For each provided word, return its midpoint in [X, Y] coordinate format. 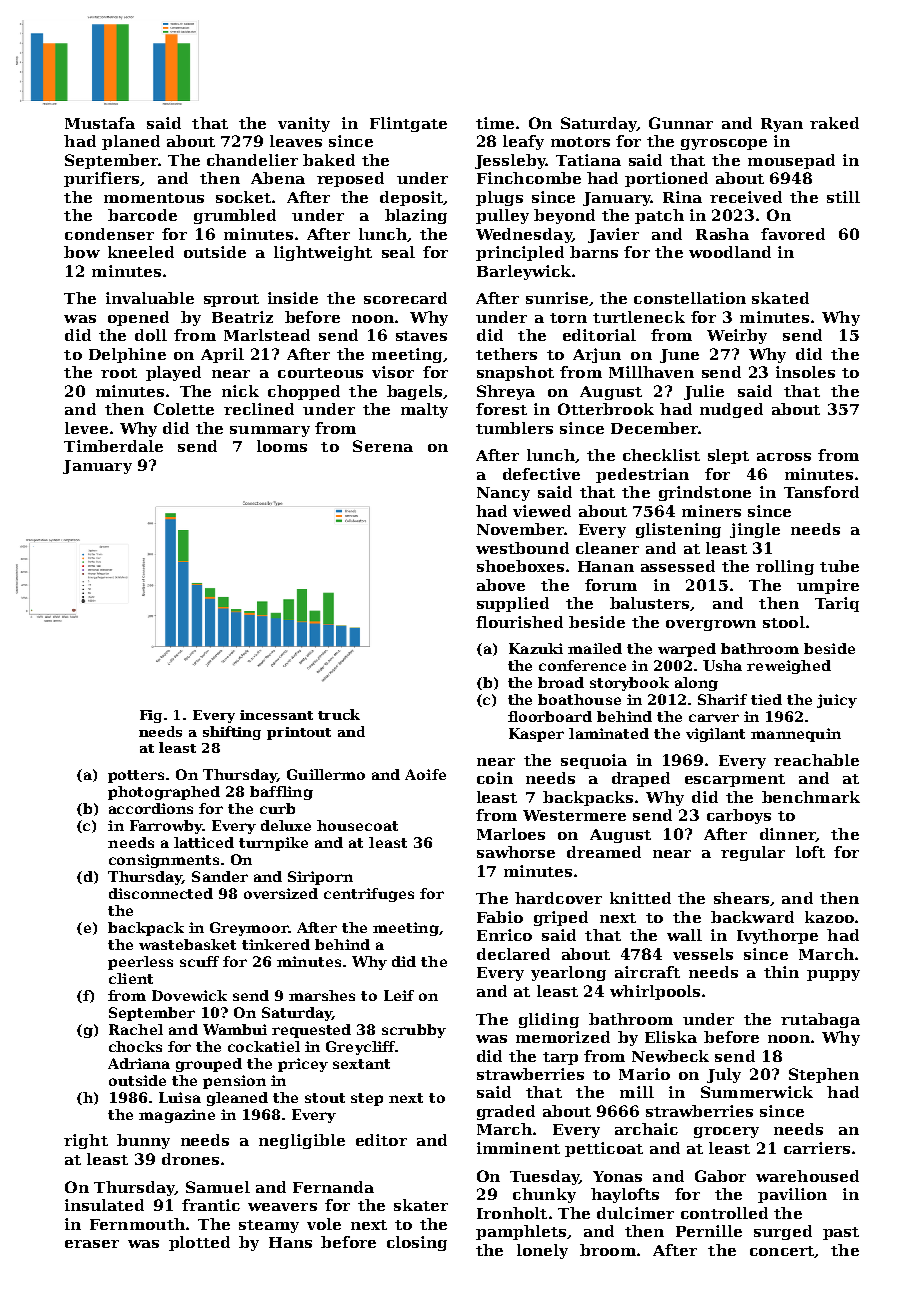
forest [501, 409]
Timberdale [113, 446]
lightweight [323, 253]
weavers [282, 1207]
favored [793, 234]
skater [421, 1205]
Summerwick [757, 1092]
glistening [678, 530]
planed [131, 142]
